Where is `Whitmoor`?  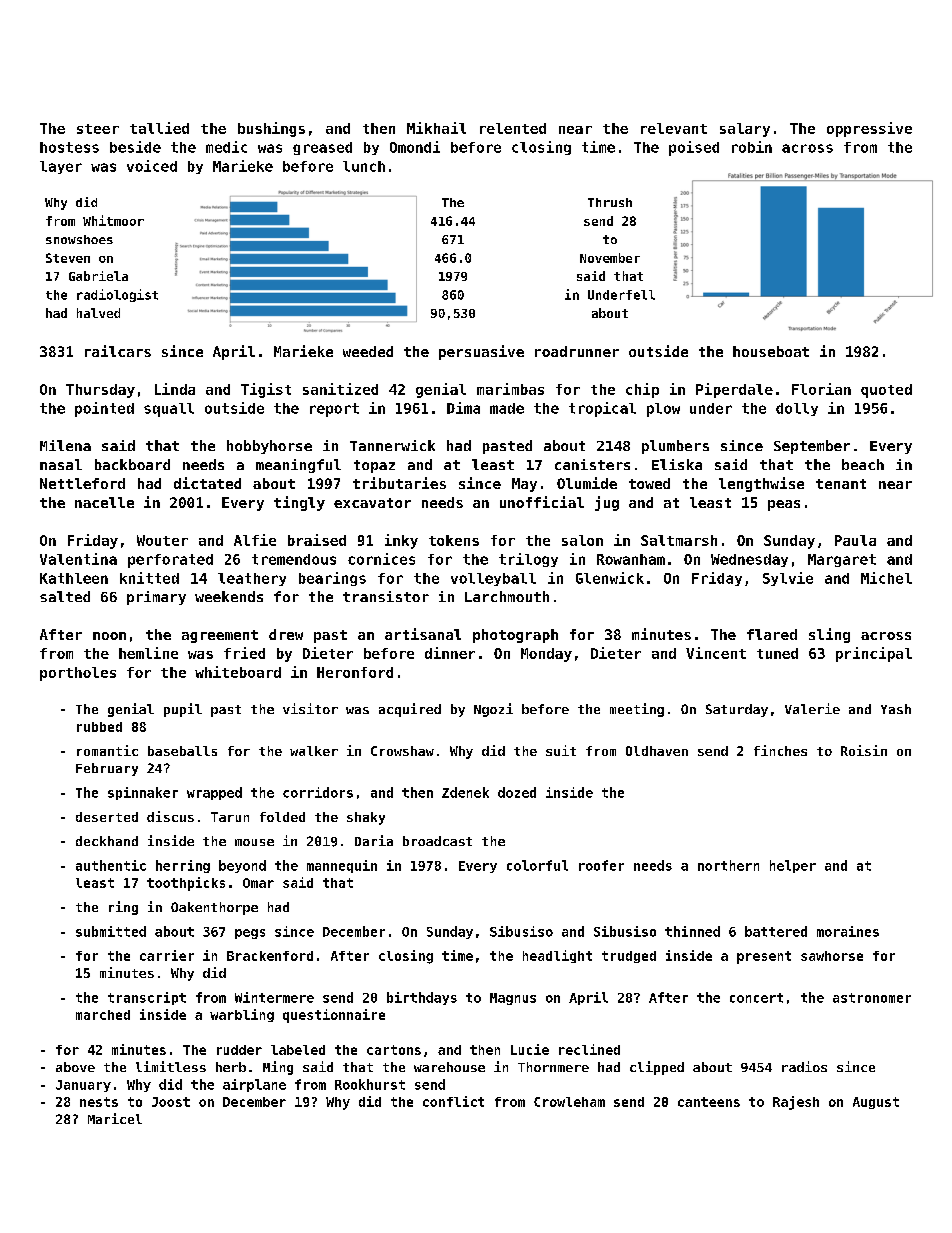 Whitmoor is located at coordinates (113, 220).
